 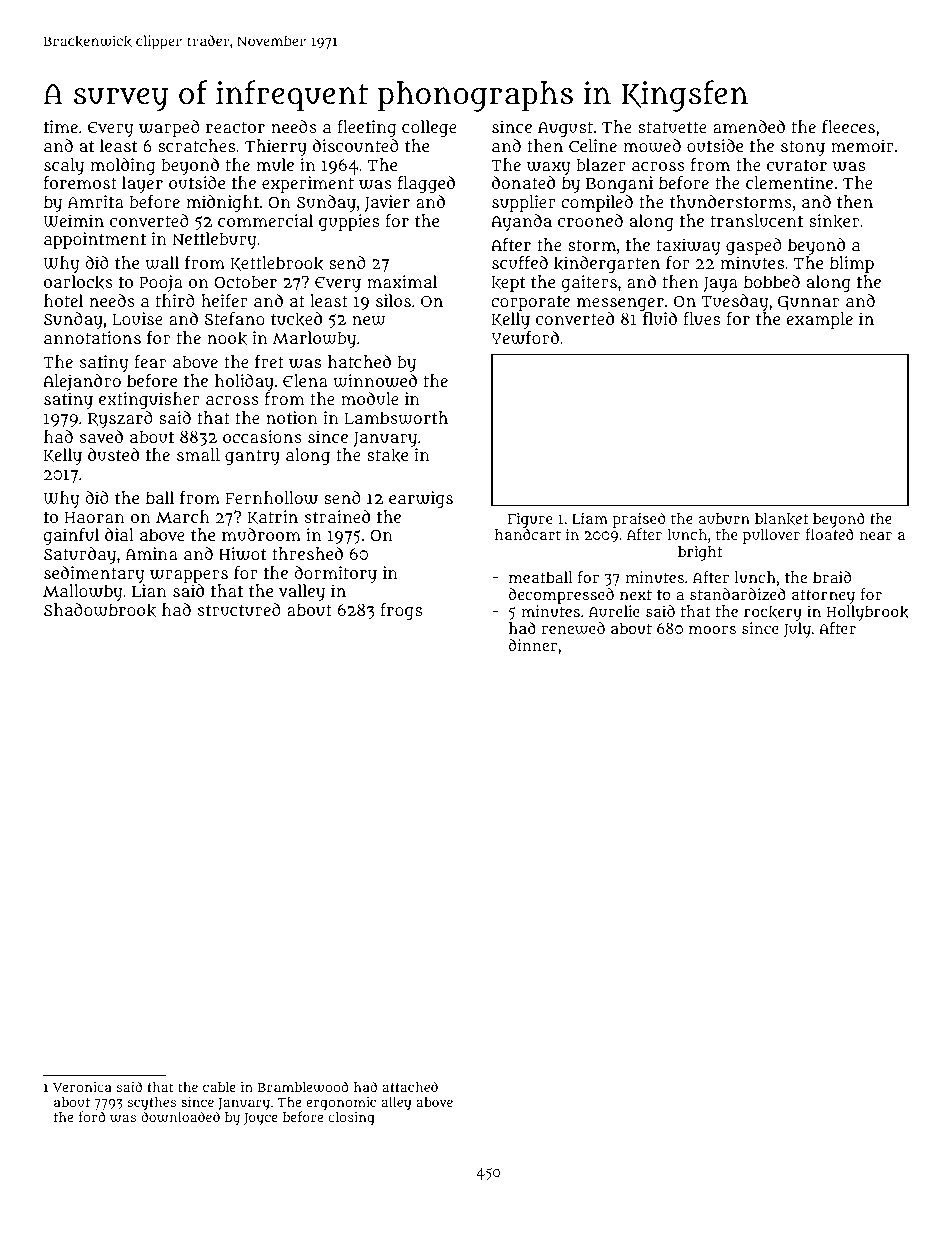 What do you see at coordinates (701, 318) in the page?
I see `flues` at bounding box center [701, 318].
